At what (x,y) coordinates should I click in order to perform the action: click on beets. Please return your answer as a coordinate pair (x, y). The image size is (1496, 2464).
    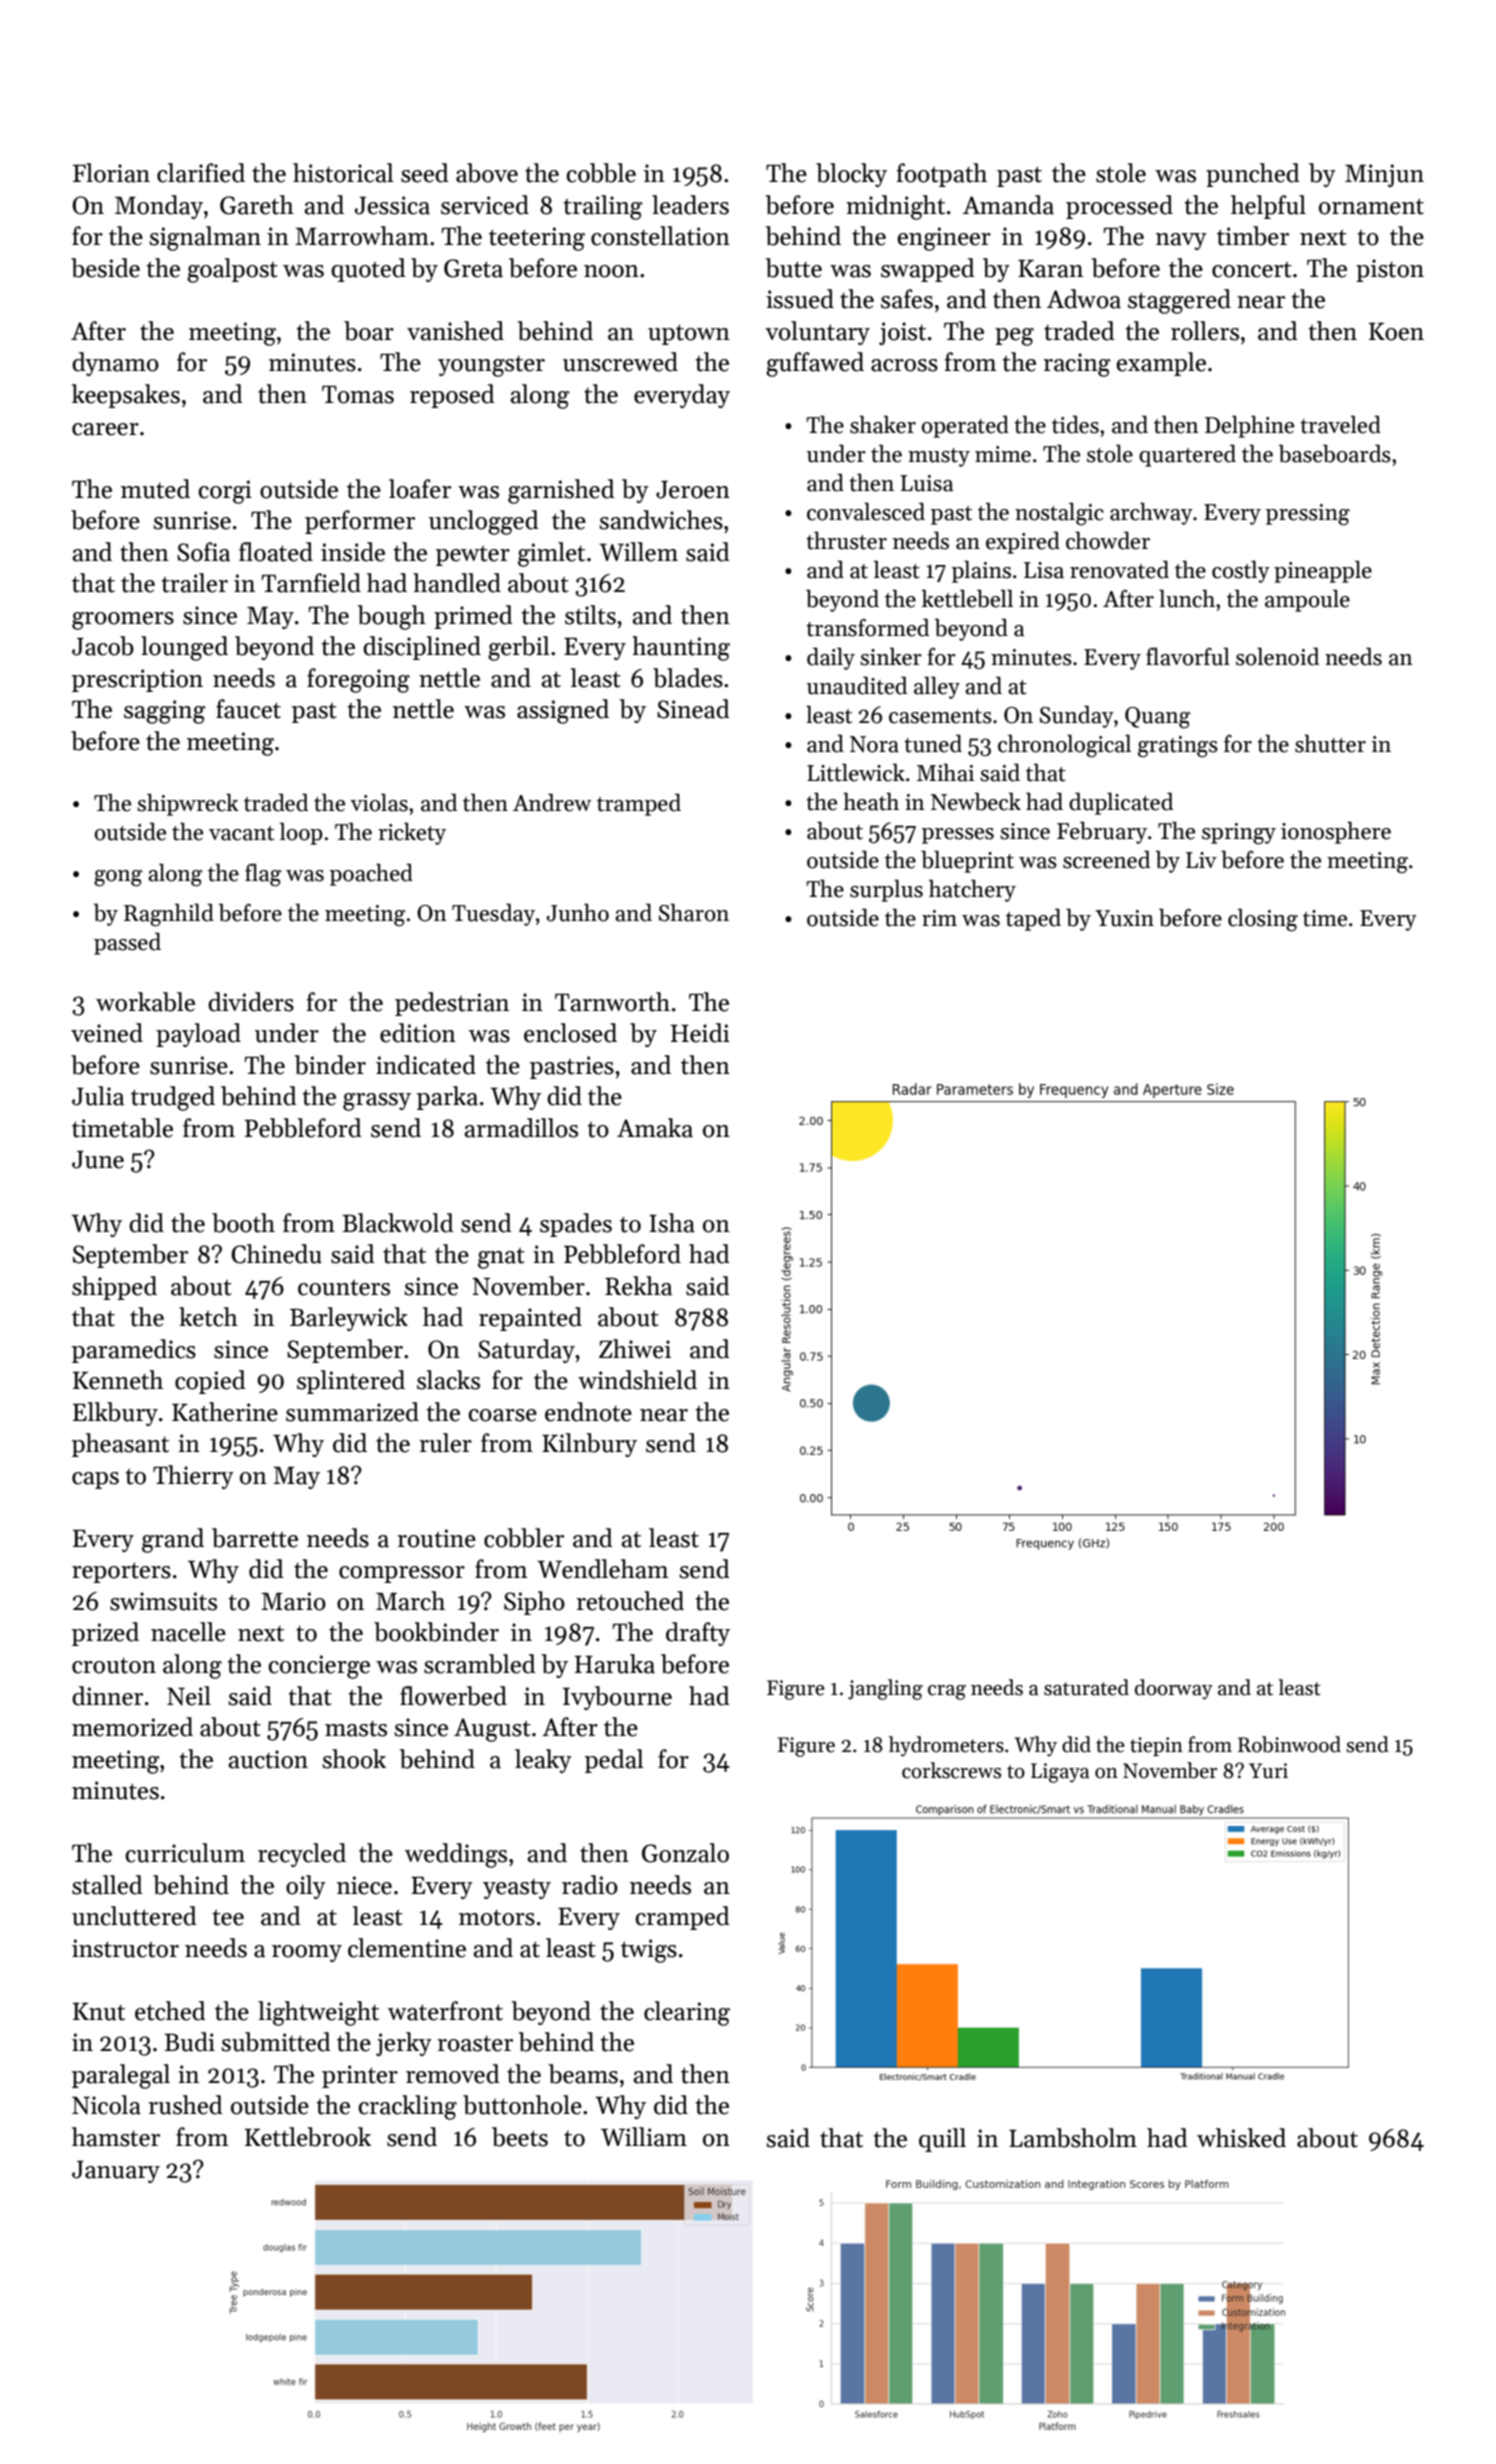
    Looking at the image, I should click on (520, 2137).
